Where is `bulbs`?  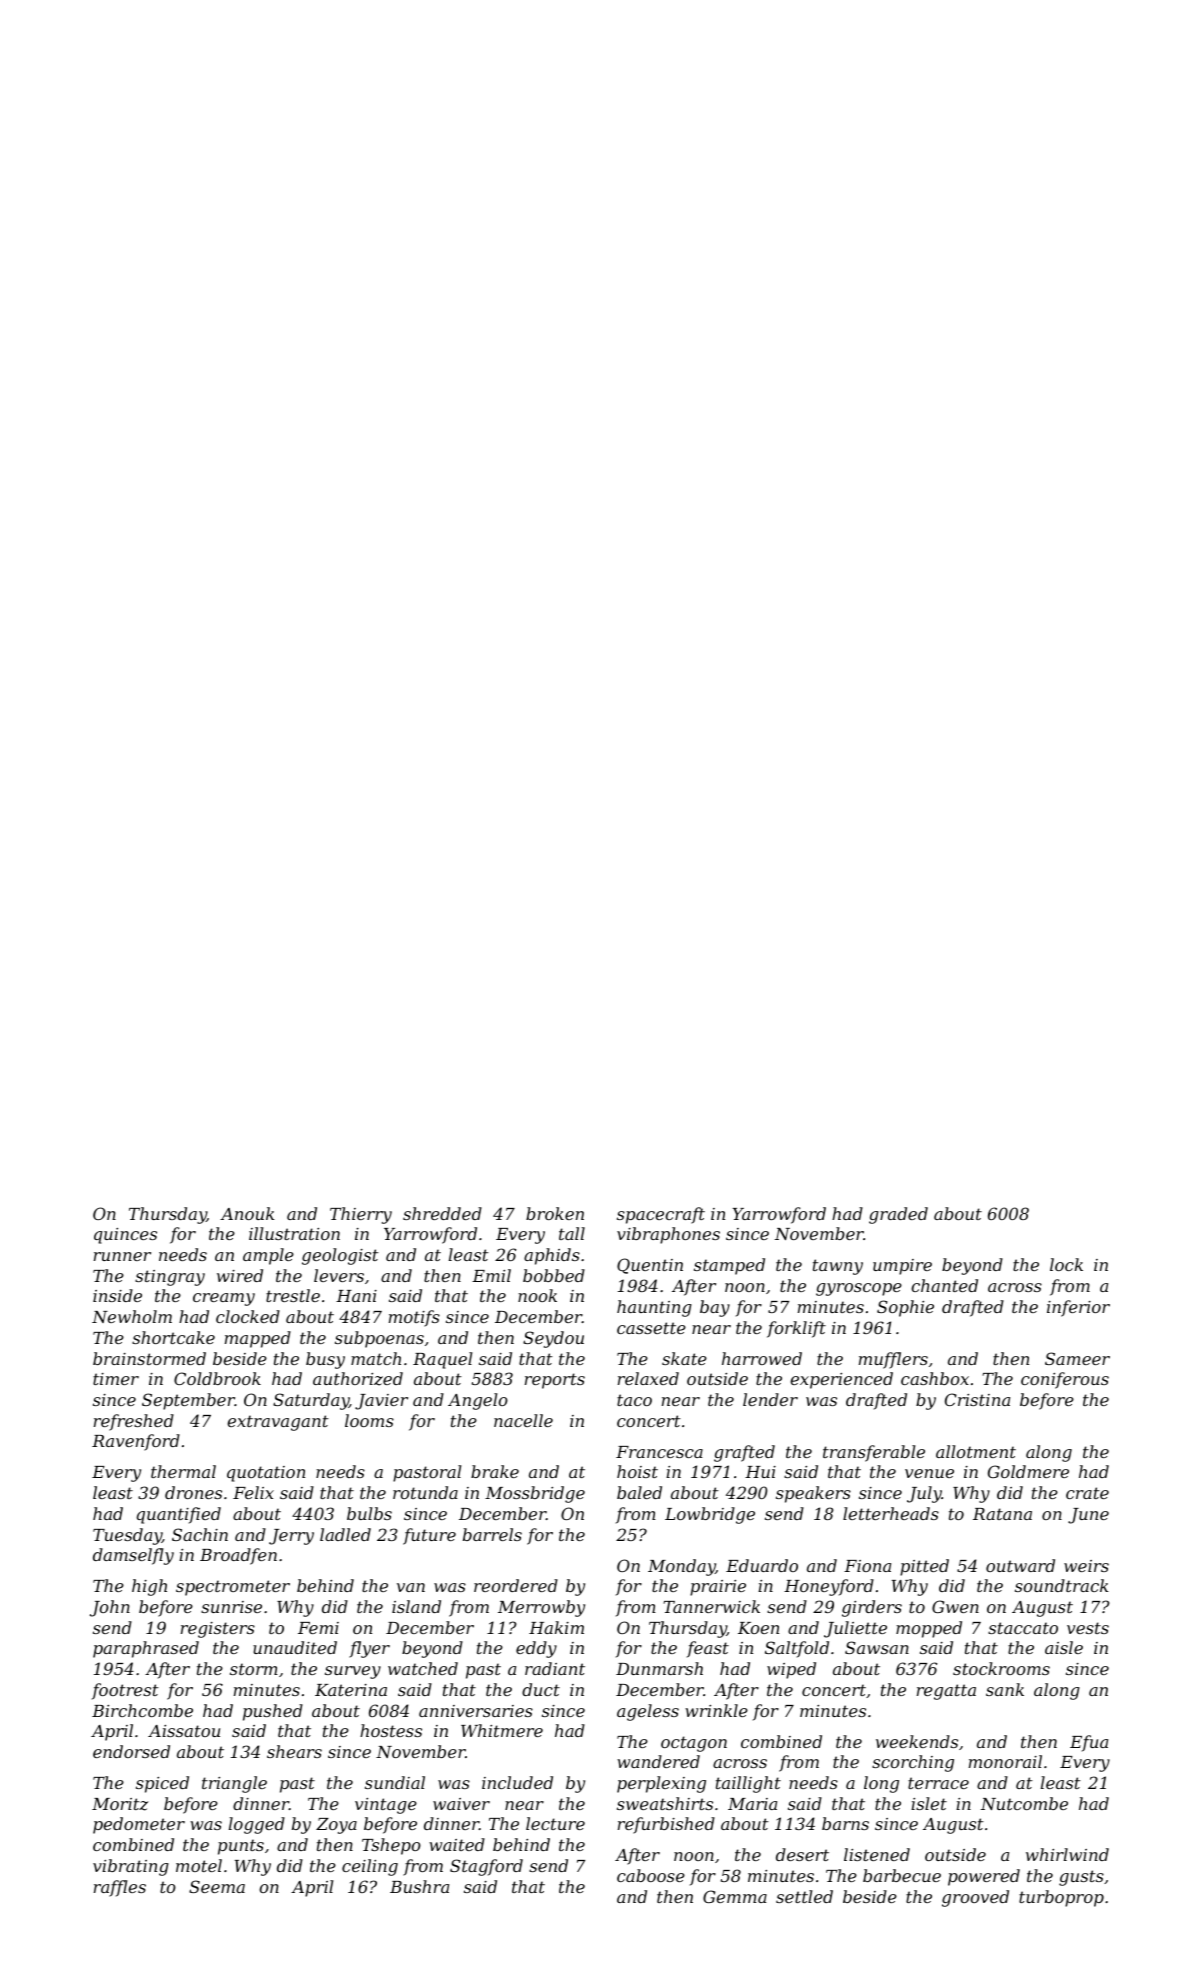
bulbs is located at coordinates (369, 1513).
